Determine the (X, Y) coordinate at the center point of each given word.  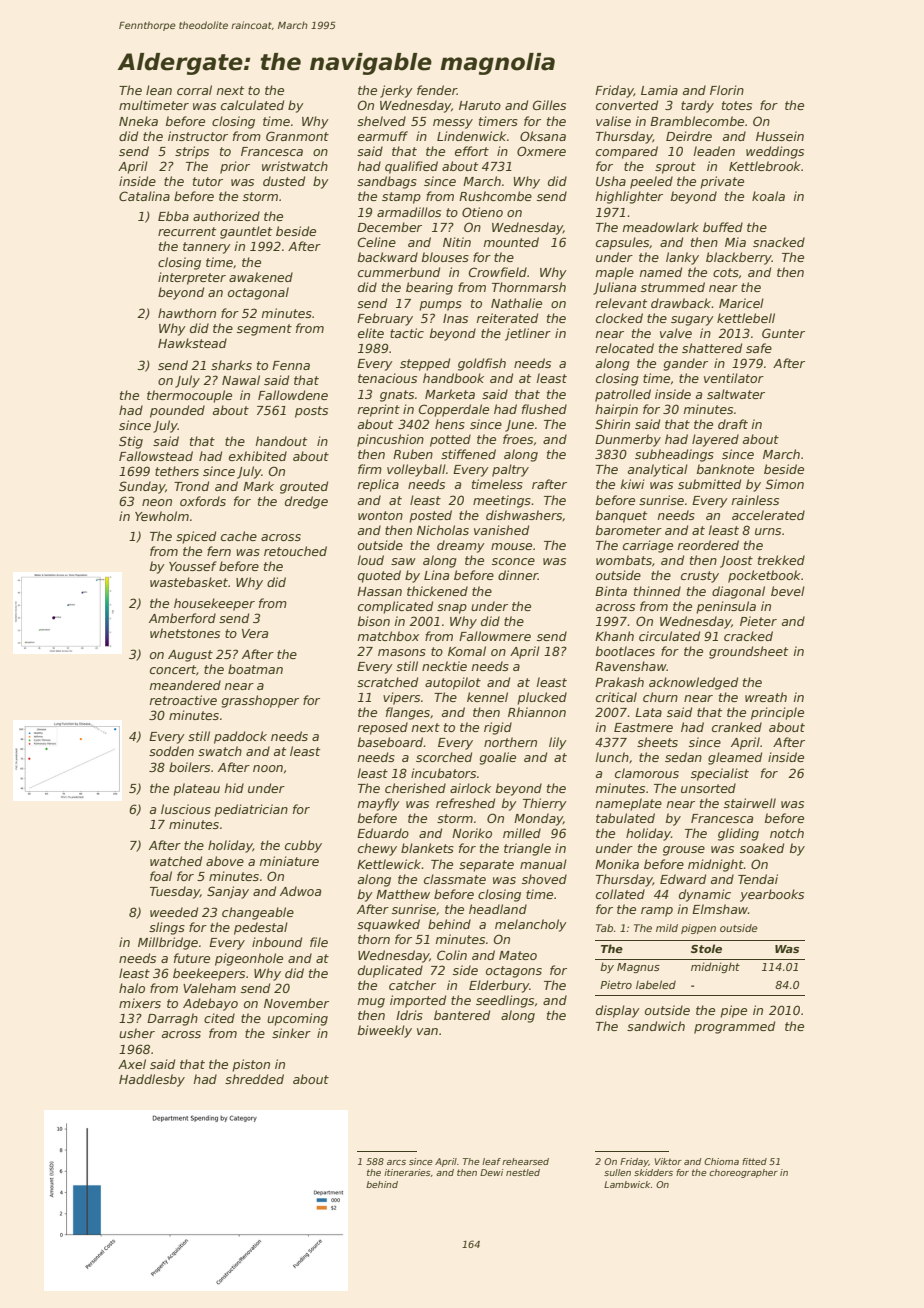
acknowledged (693, 683)
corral (194, 90)
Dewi (491, 1172)
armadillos (409, 212)
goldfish (482, 364)
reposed (383, 728)
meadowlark (661, 227)
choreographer (743, 1173)
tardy (697, 106)
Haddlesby (152, 1080)
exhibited (258, 456)
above (225, 861)
